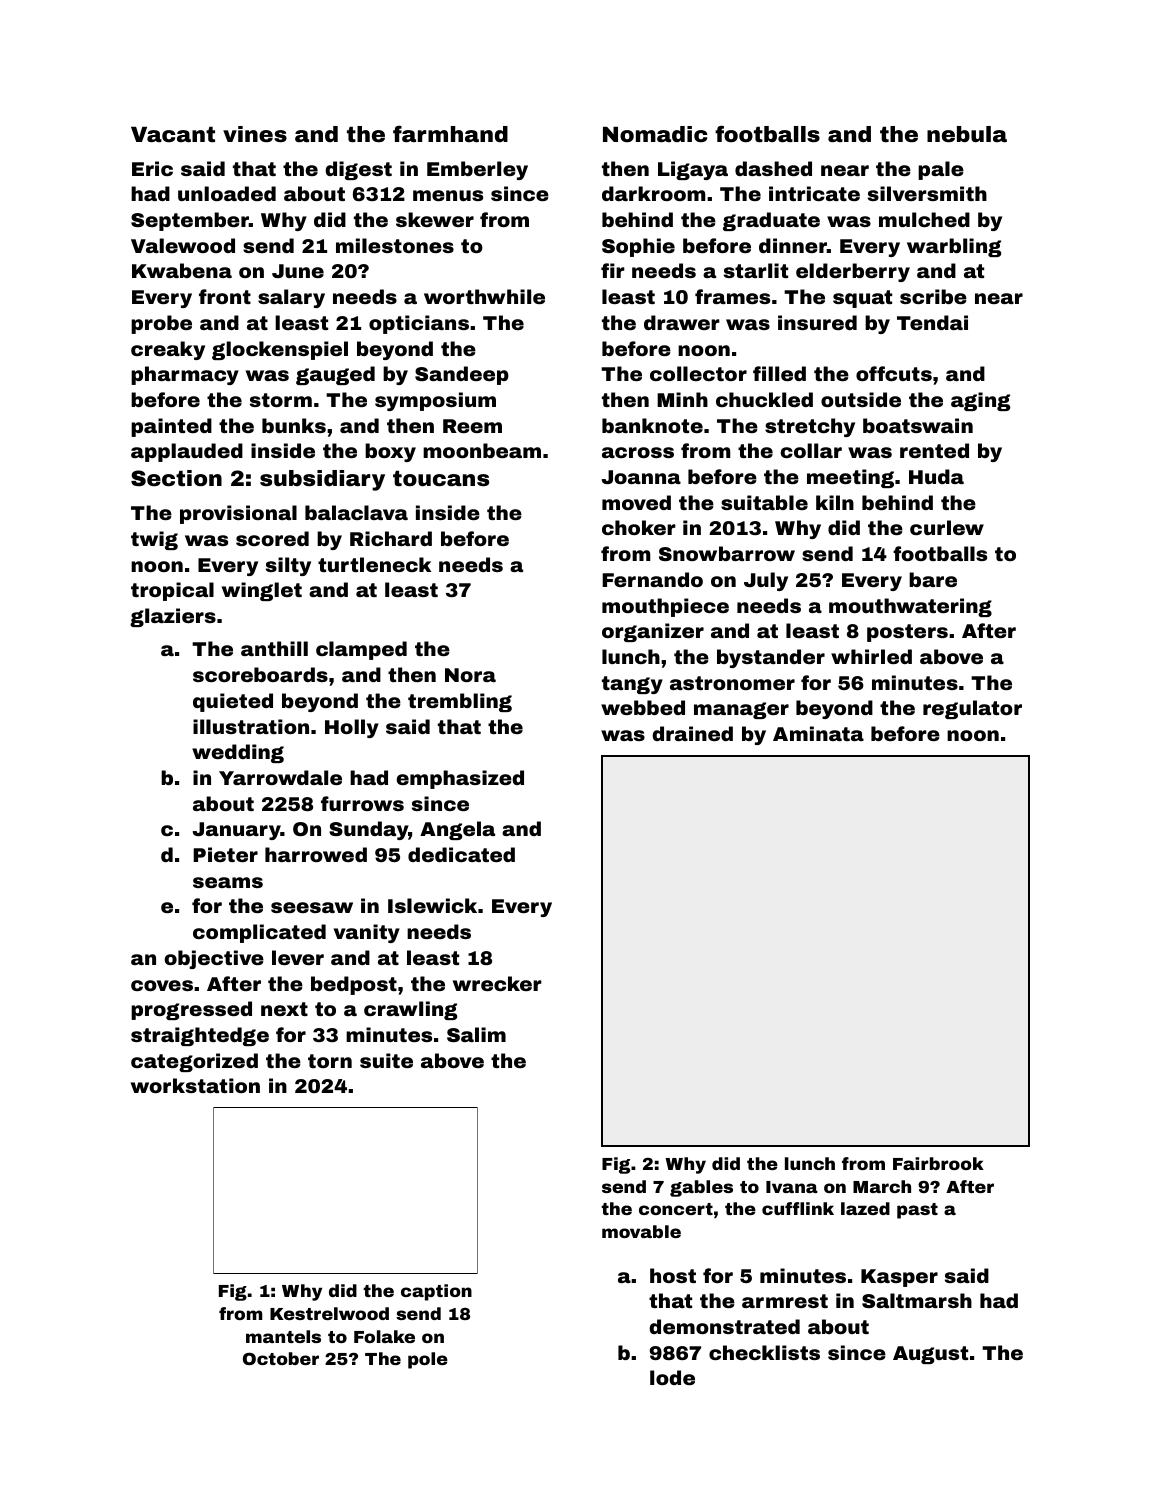  Describe the element at coordinates (457, 830) in the document. I see `Angela` at that location.
